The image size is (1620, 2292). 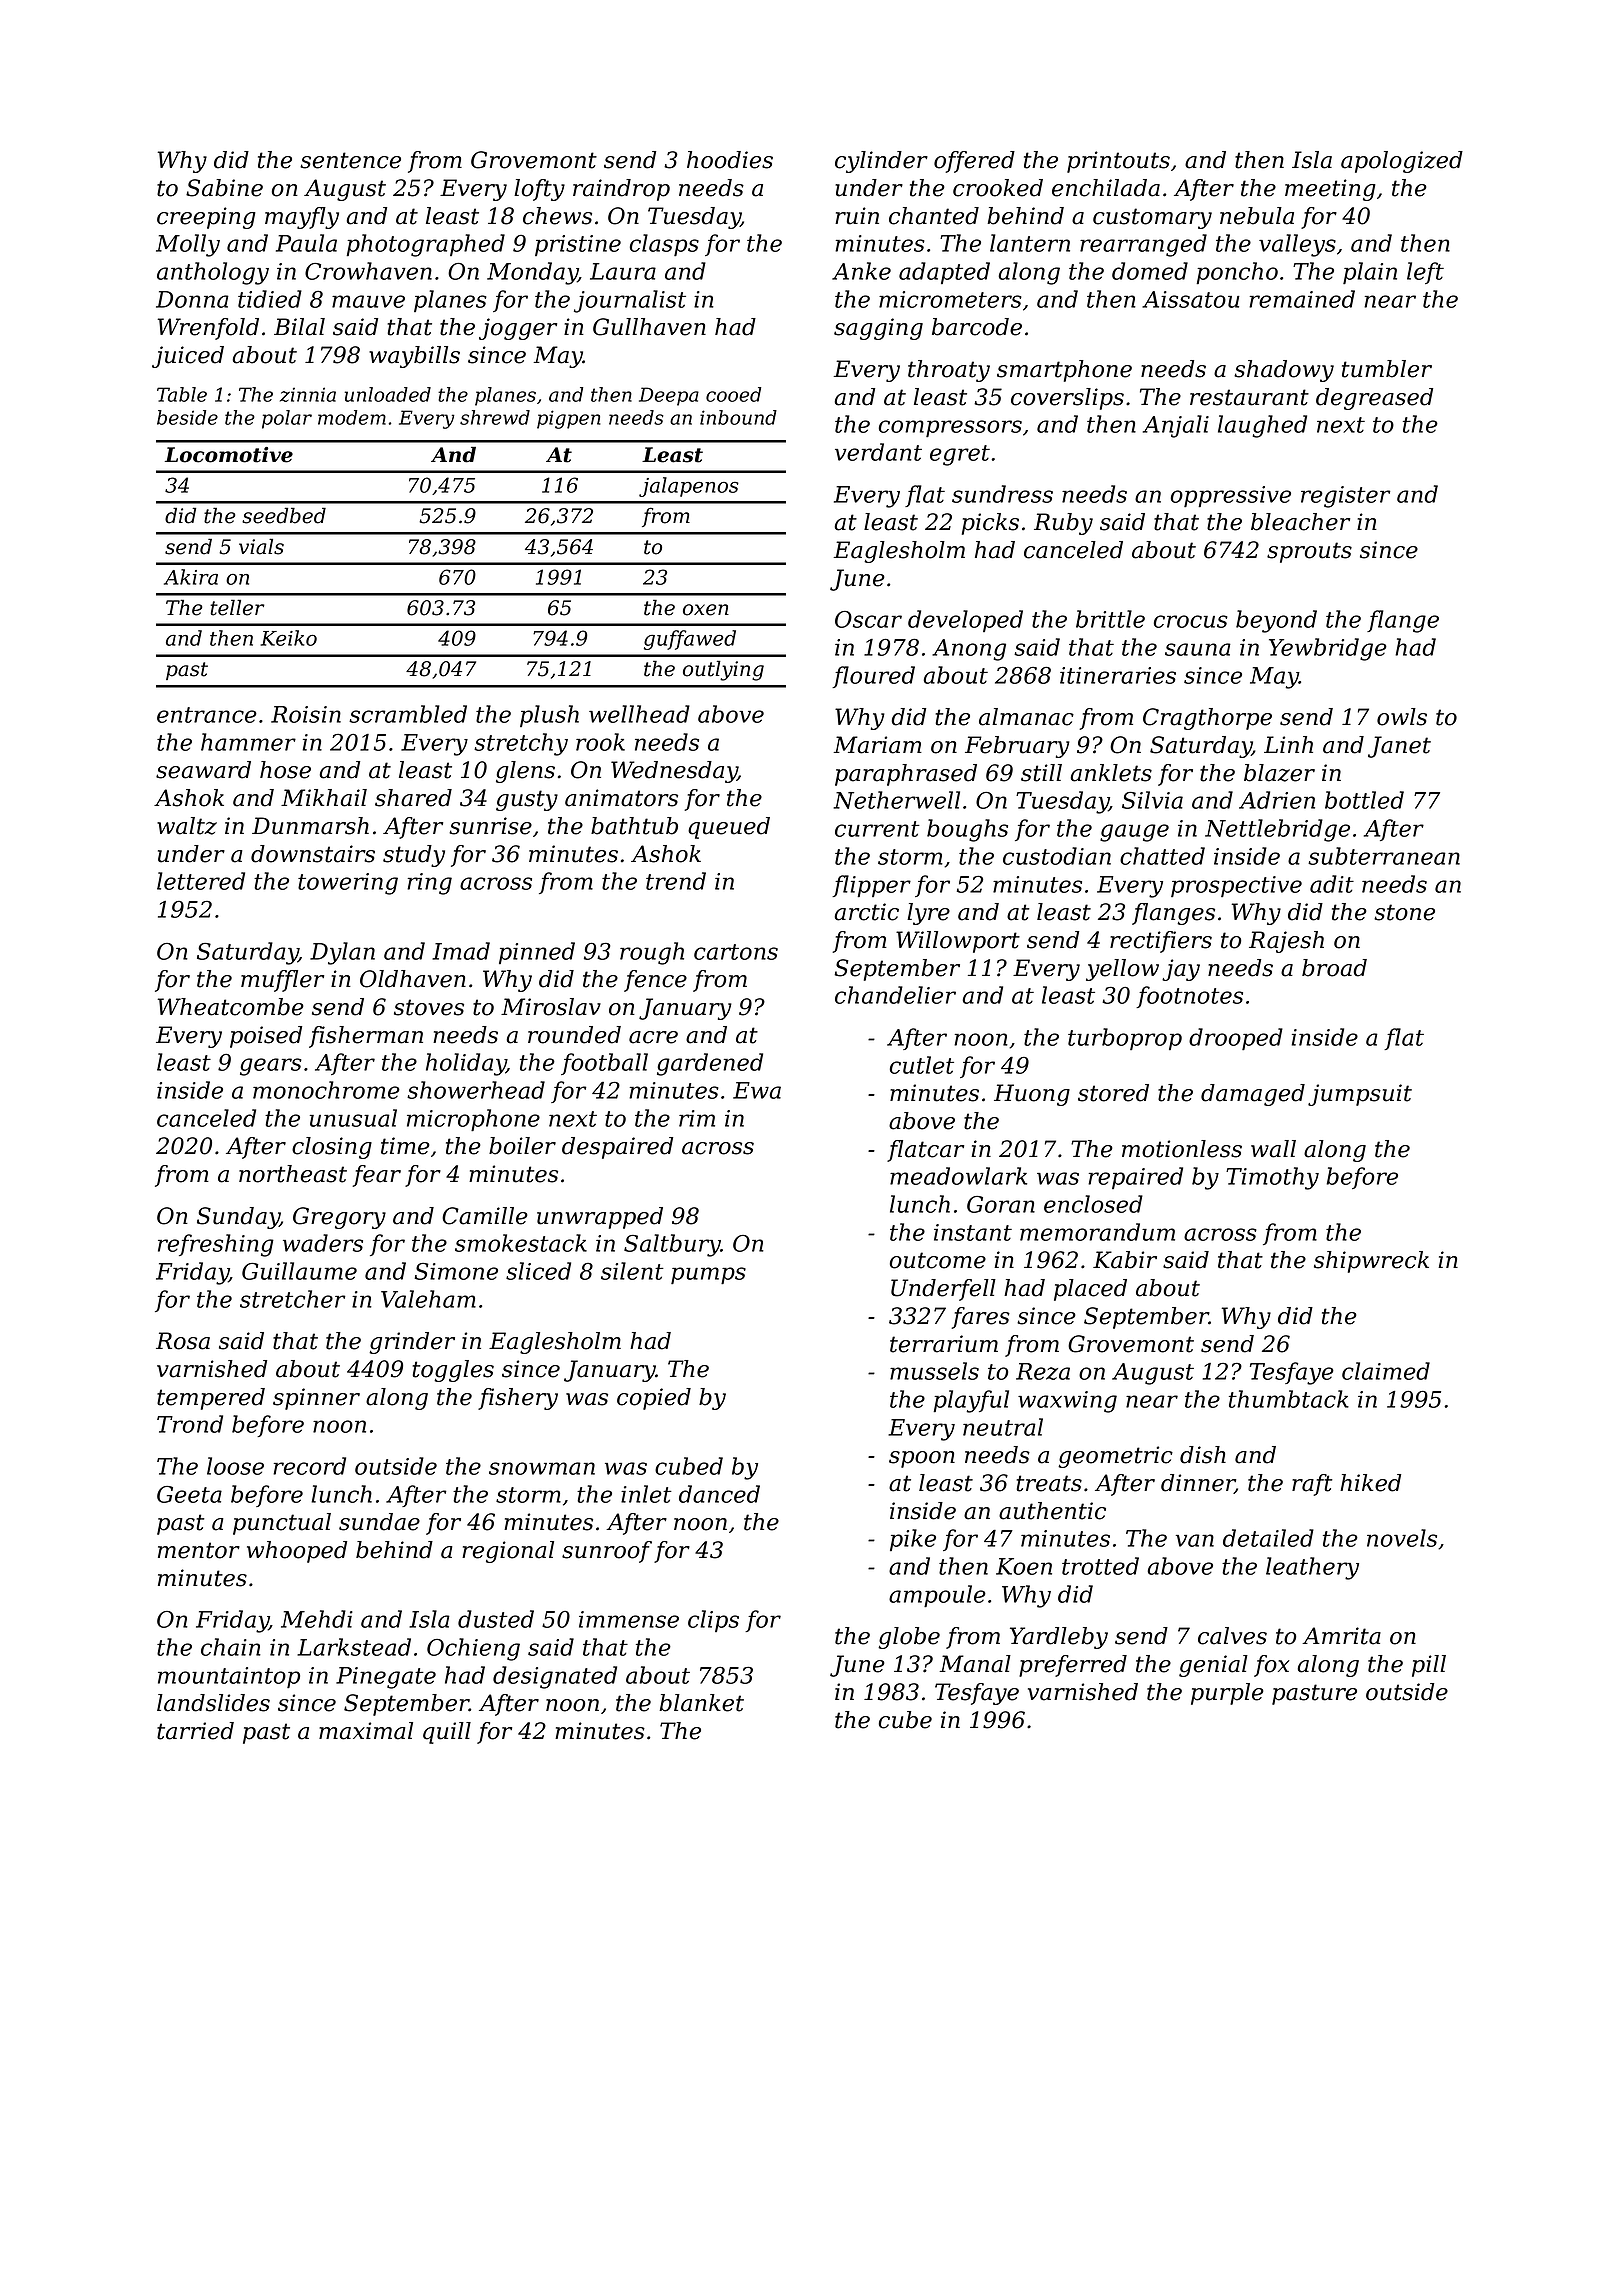 I want to click on Paula, so click(x=306, y=243).
